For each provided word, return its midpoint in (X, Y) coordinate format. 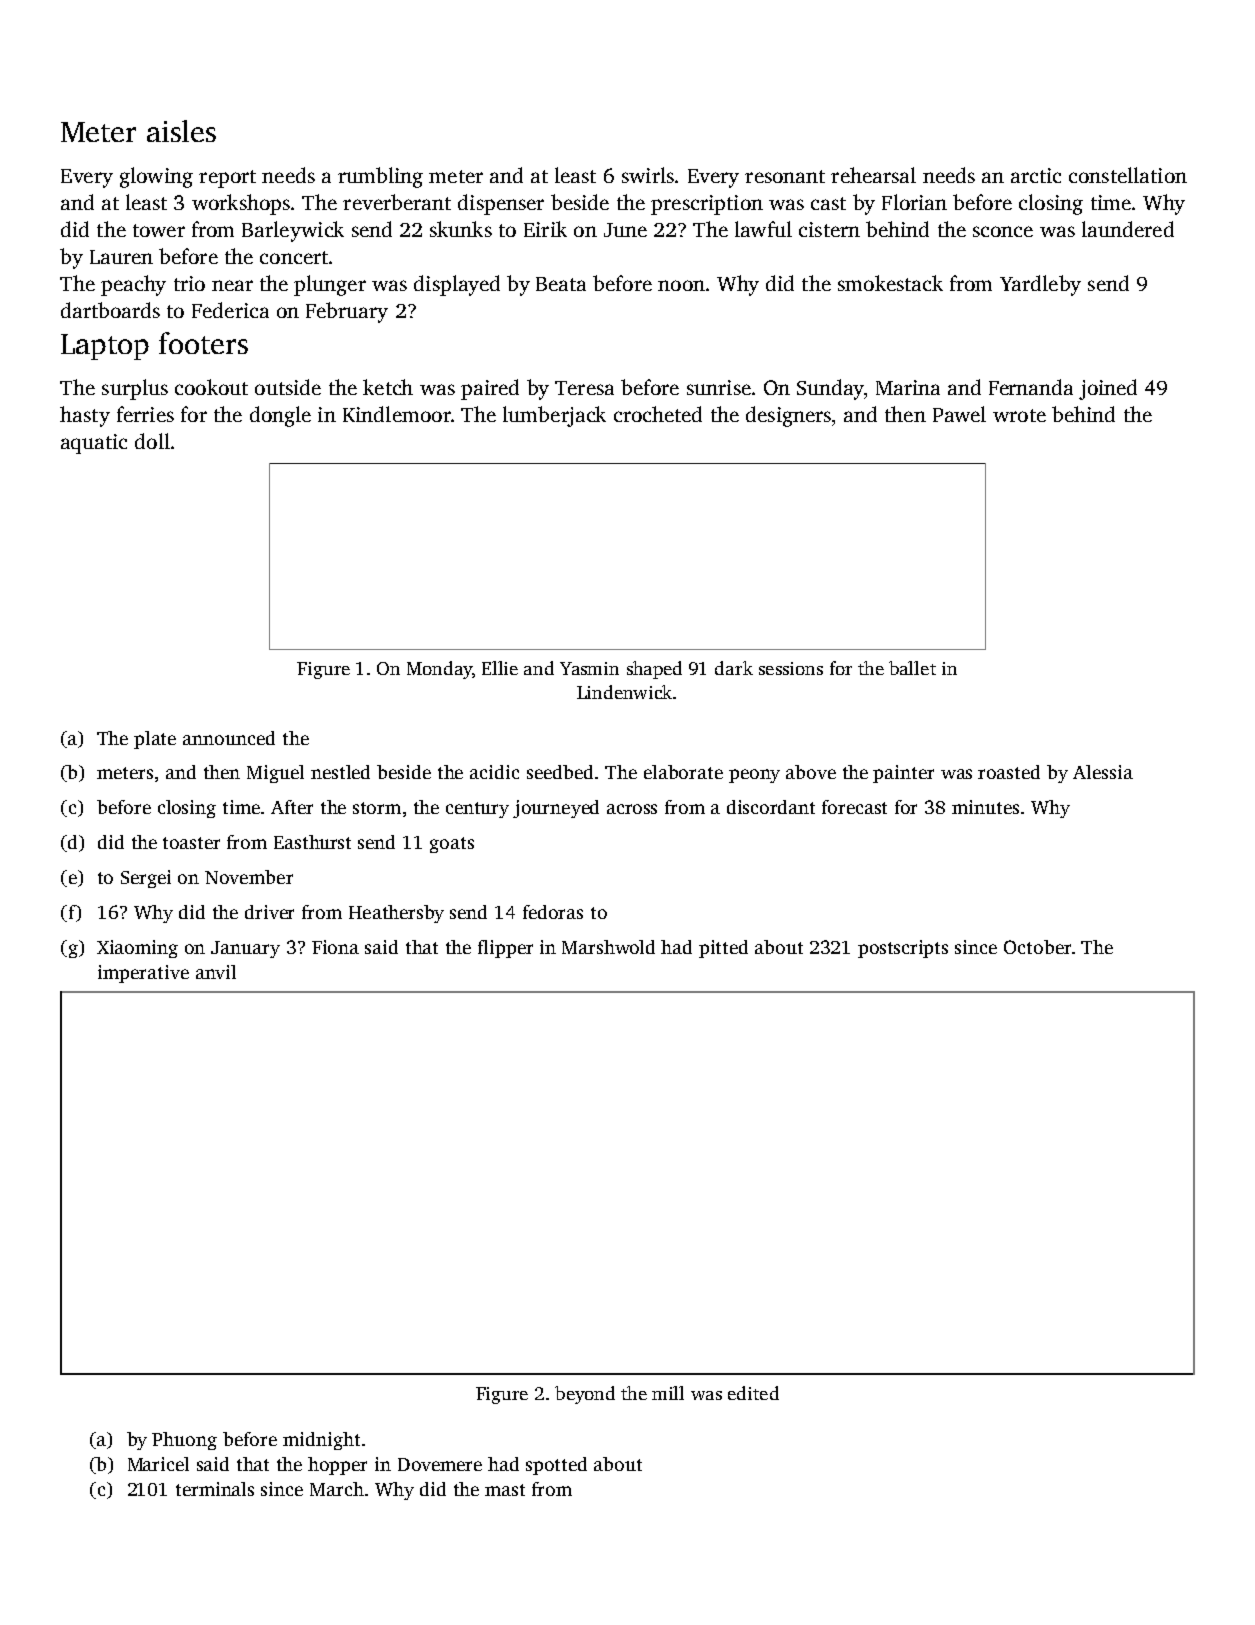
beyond (585, 1395)
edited (753, 1393)
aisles (181, 131)
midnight (321, 1441)
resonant (785, 176)
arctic (1036, 175)
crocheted (658, 414)
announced (229, 738)
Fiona (335, 947)
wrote (1019, 415)
